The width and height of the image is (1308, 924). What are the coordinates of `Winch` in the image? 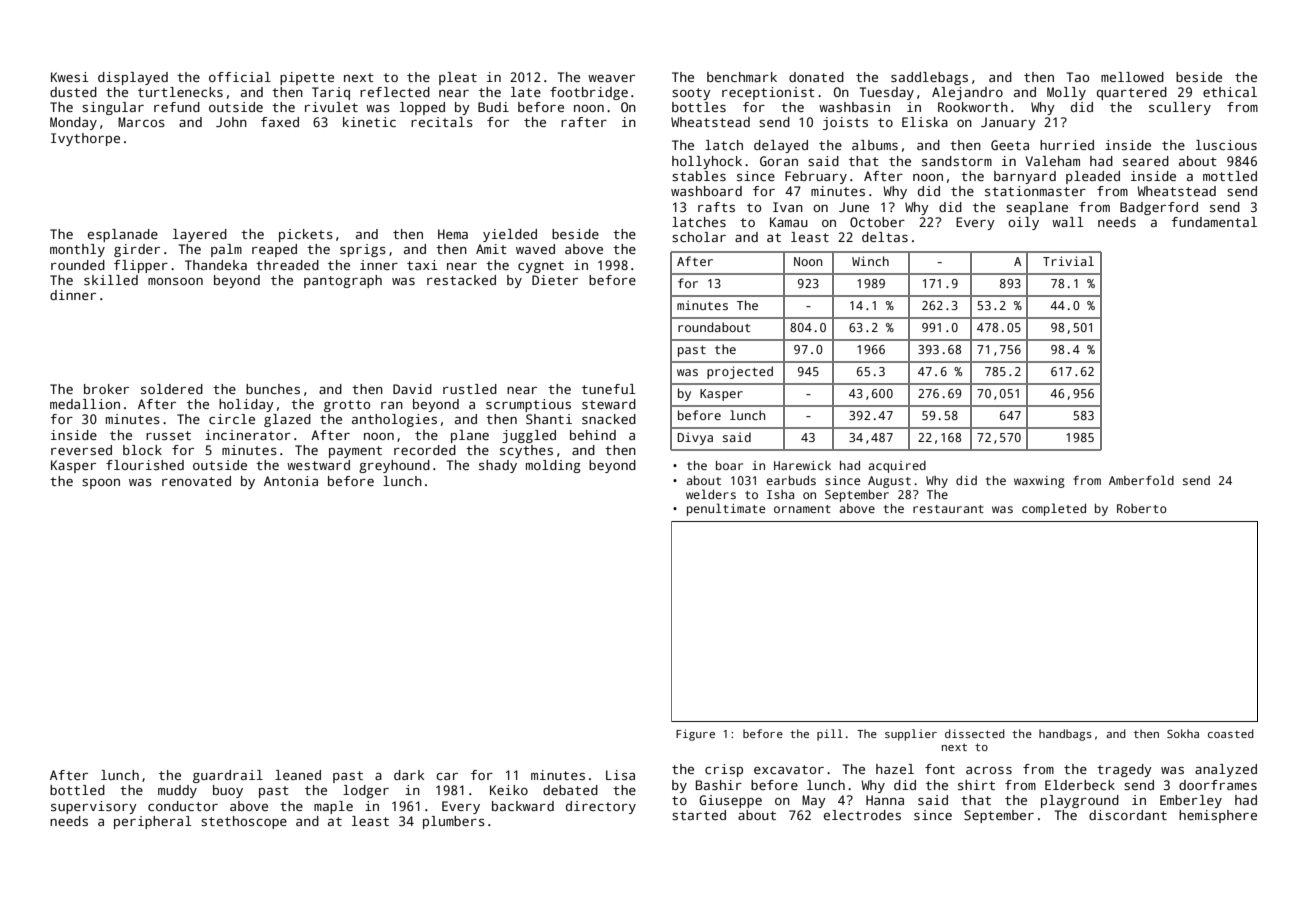 It's located at (870, 261).
